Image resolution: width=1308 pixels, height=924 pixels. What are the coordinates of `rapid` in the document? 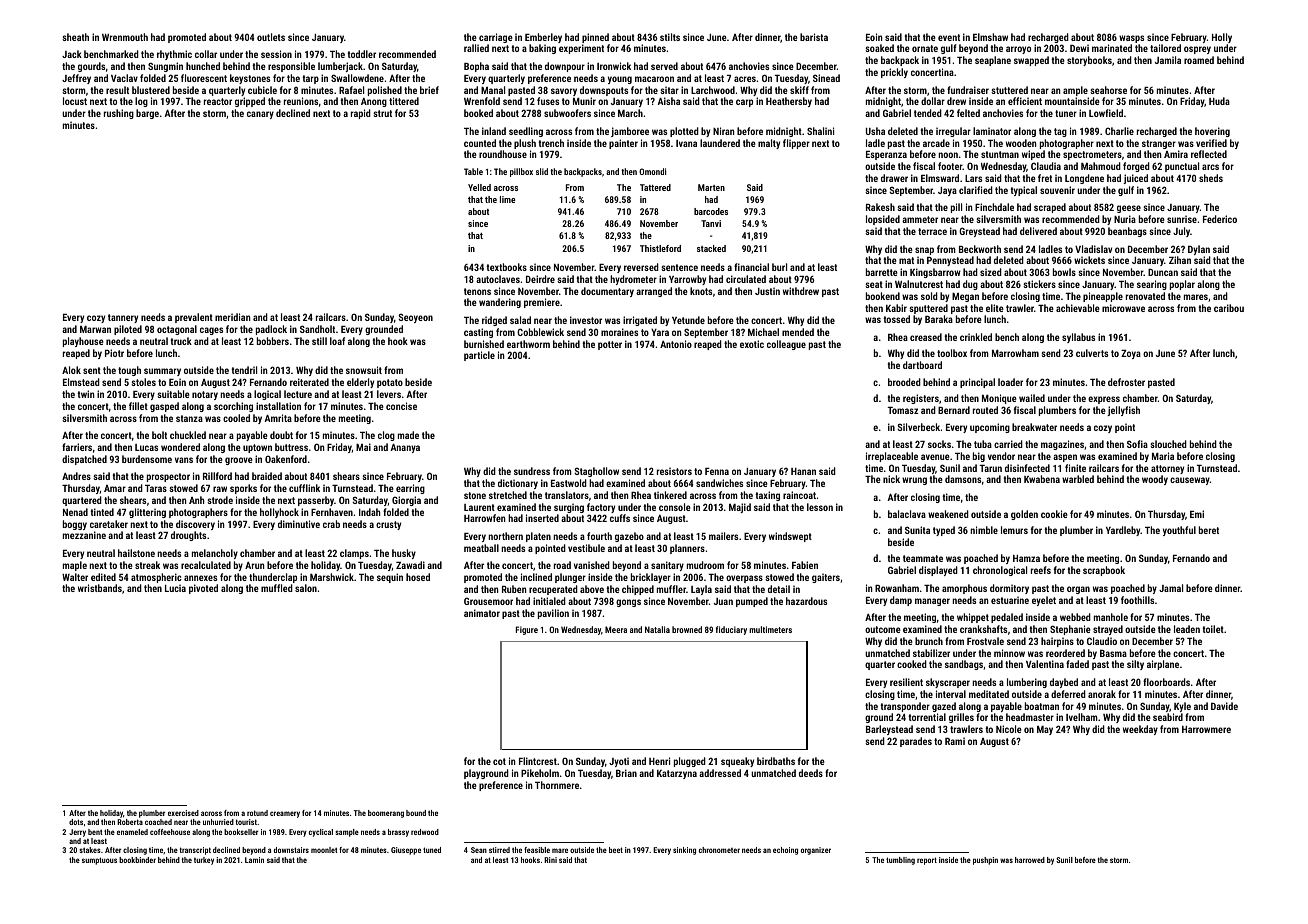 It's located at (361, 114).
